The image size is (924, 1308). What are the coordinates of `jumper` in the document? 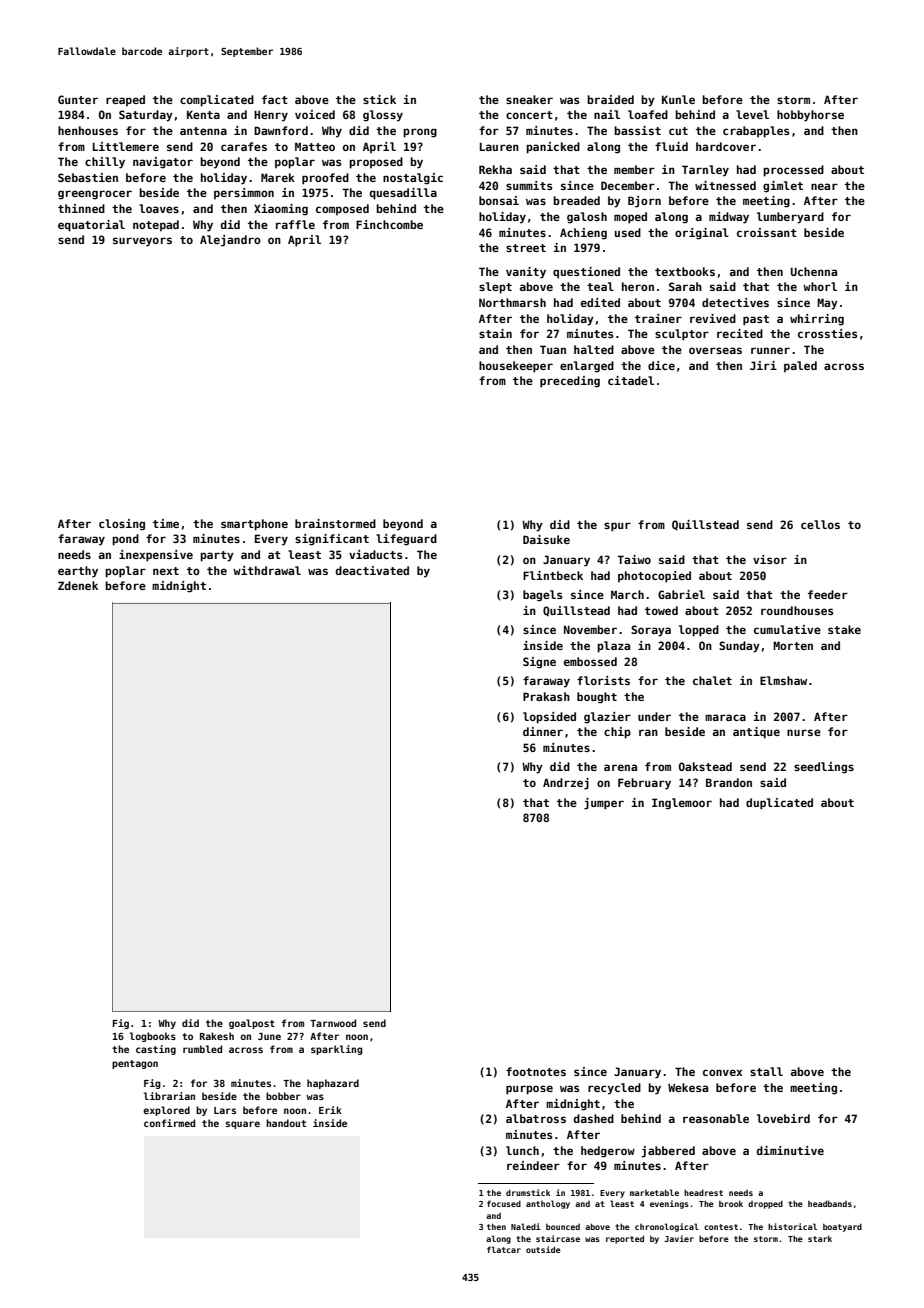 It's located at (604, 804).
